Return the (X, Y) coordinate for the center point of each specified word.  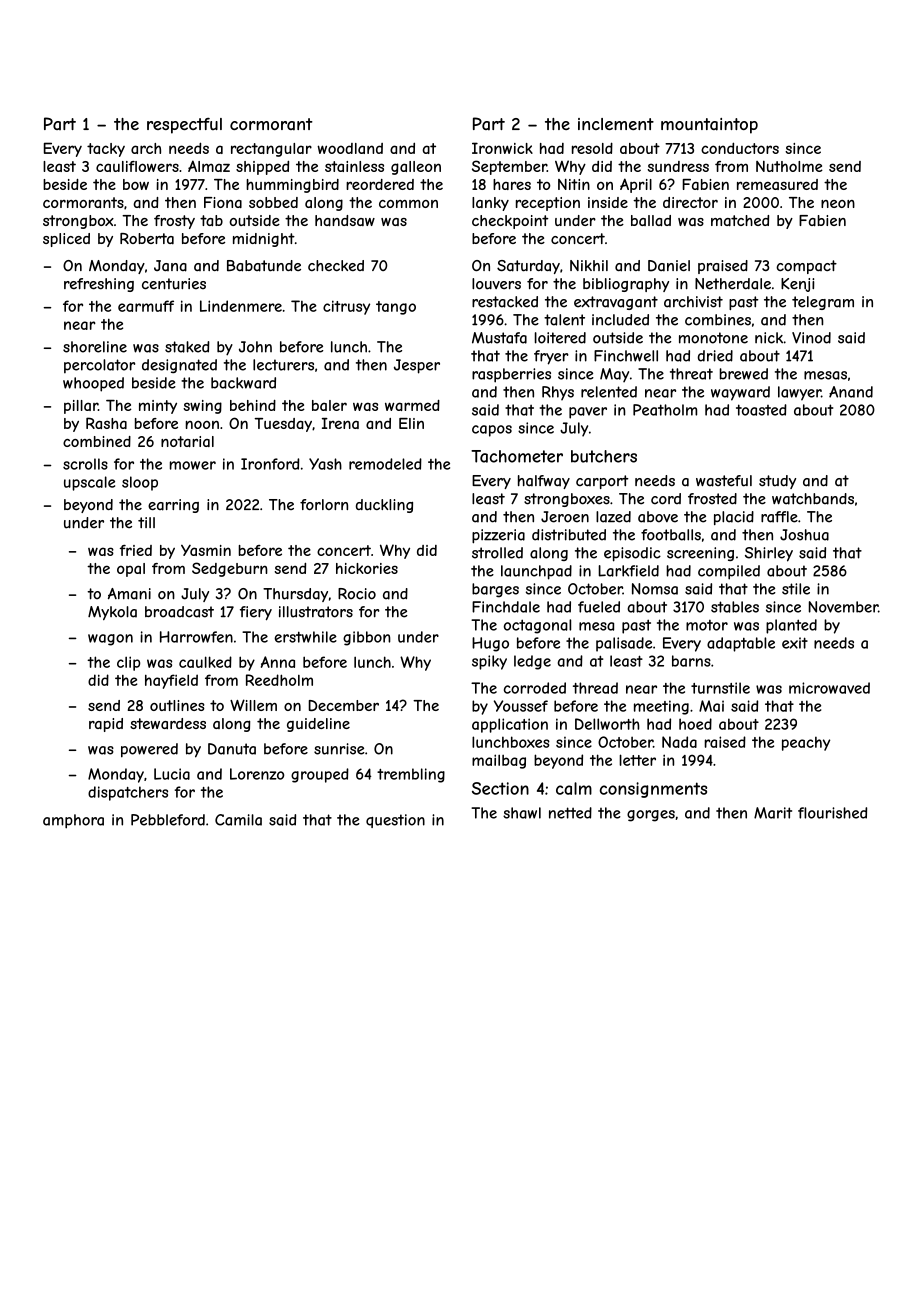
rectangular (271, 150)
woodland (350, 148)
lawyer (799, 393)
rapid (106, 725)
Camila (238, 820)
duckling (384, 506)
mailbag (499, 761)
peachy (806, 743)
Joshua (804, 535)
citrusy (346, 307)
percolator (99, 366)
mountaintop (709, 126)
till (146, 522)
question (395, 821)
